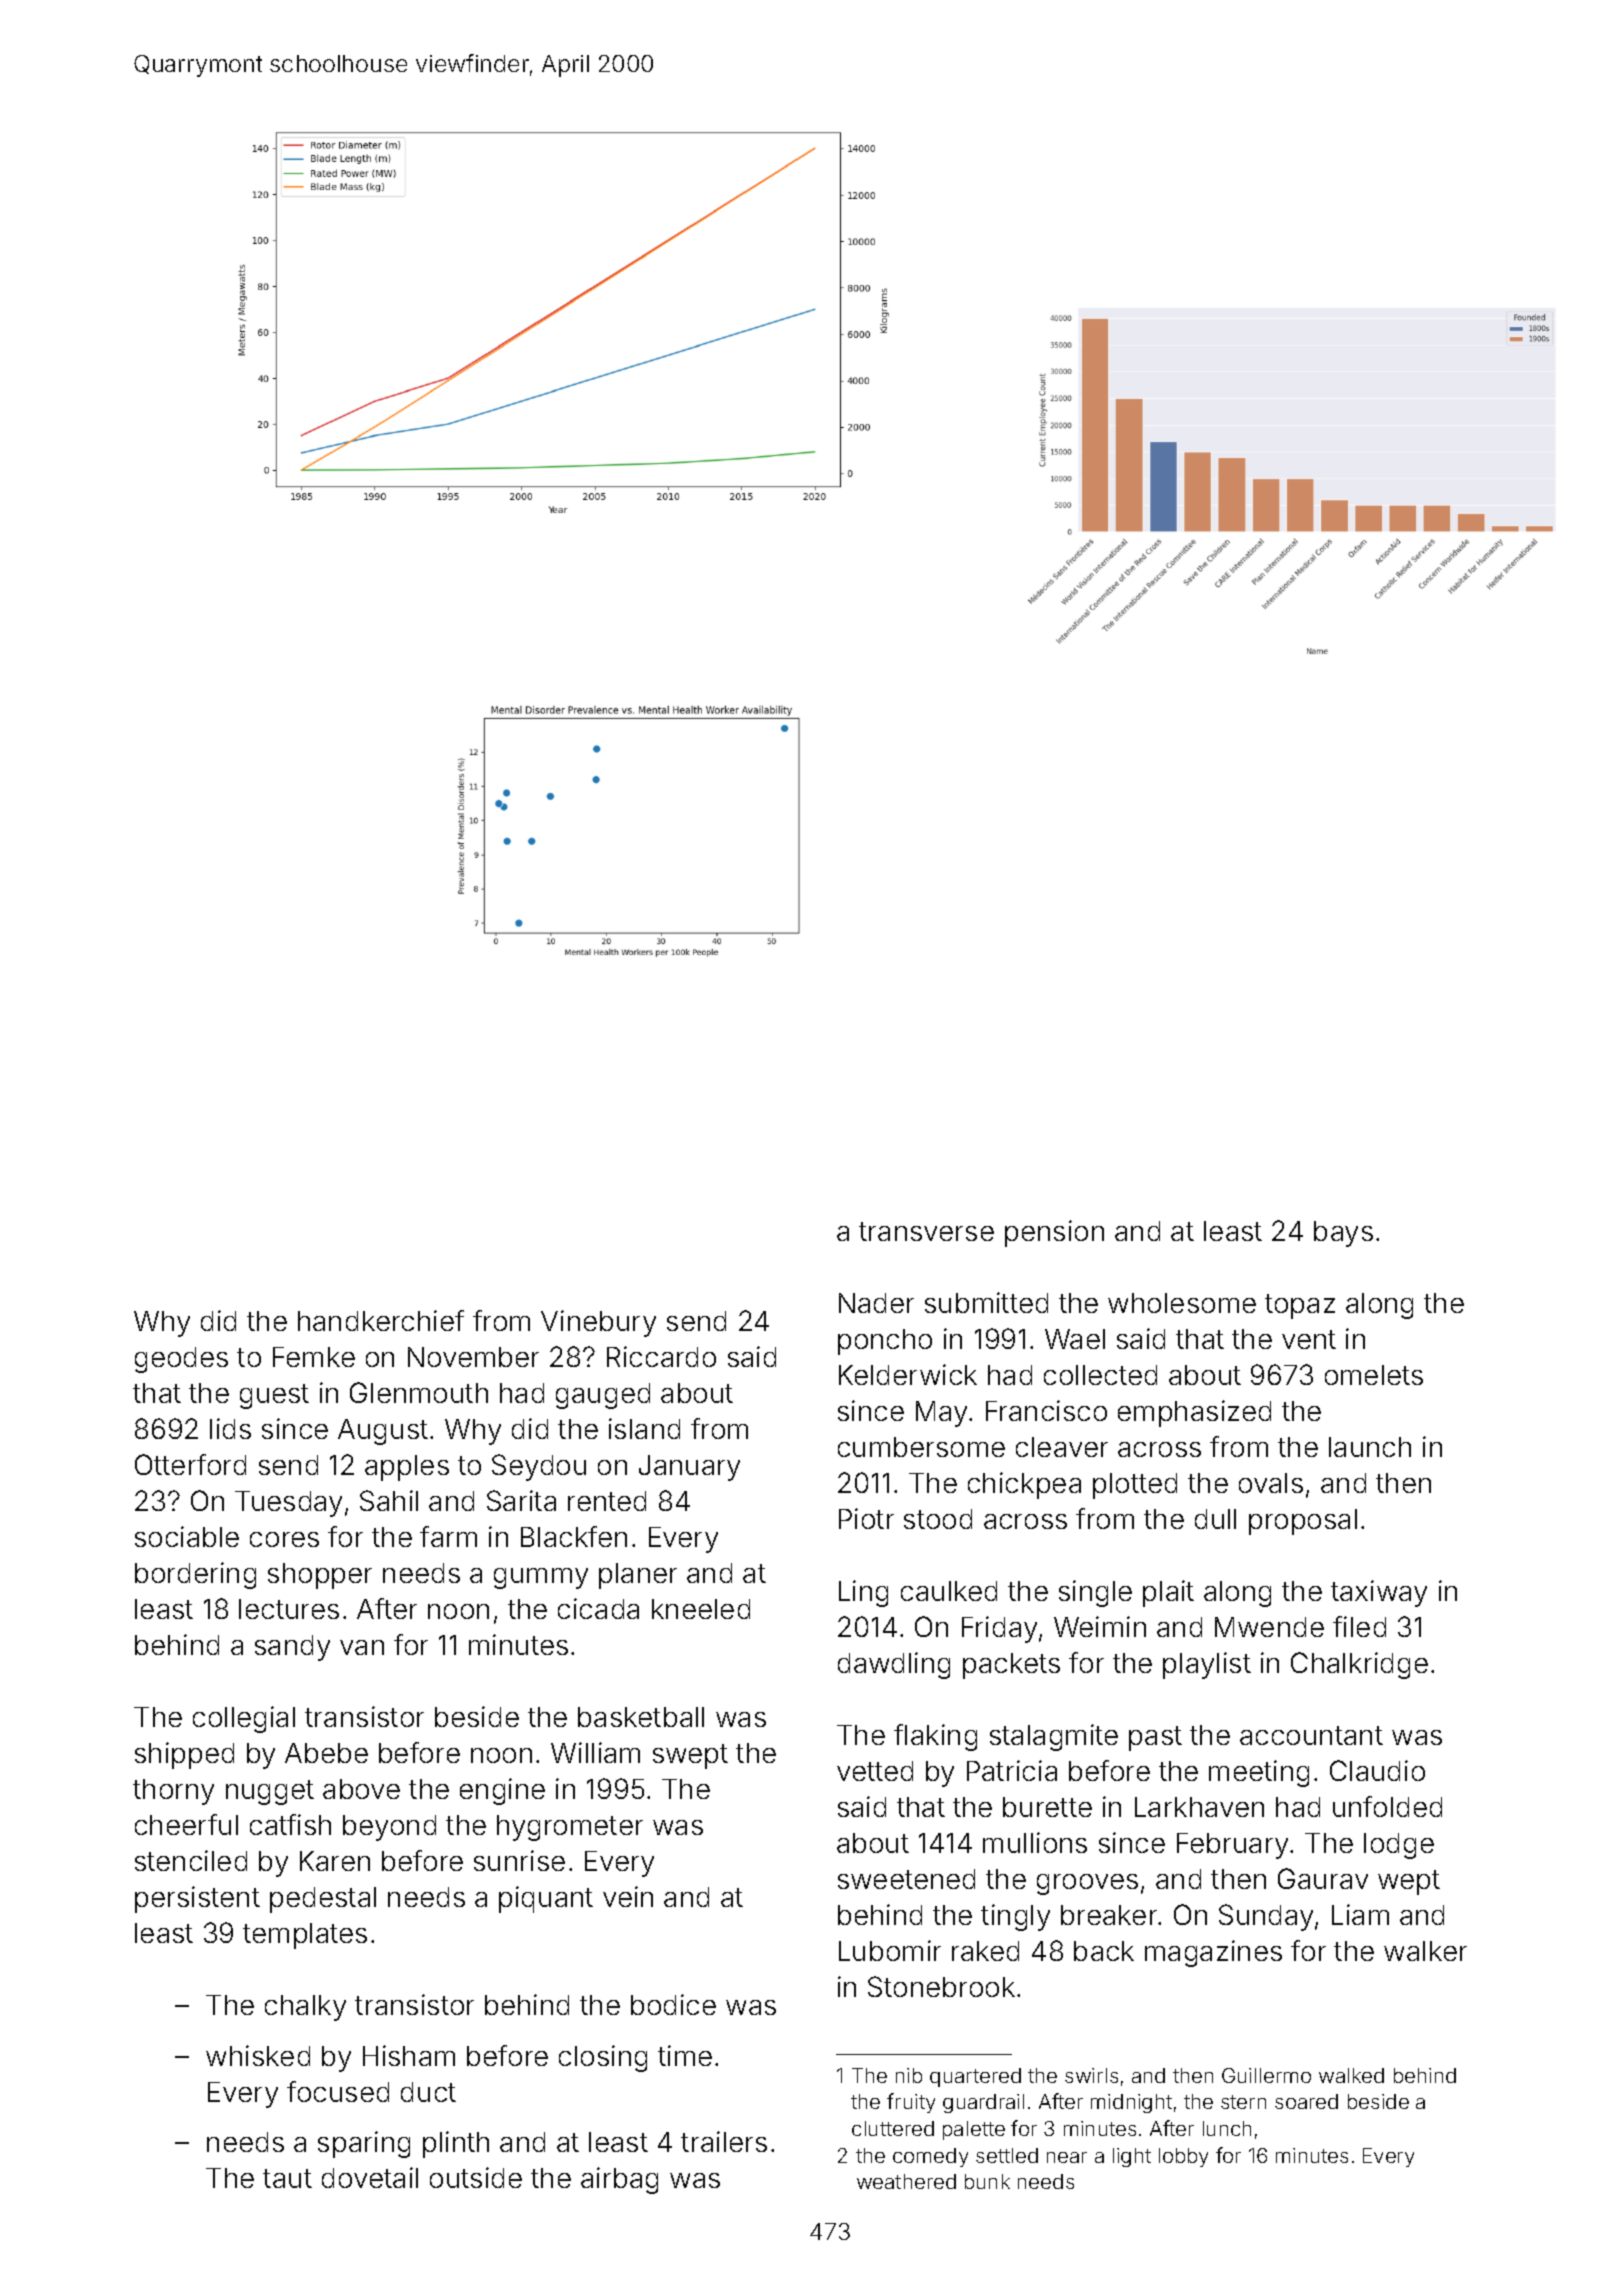 The image size is (1620, 2292). What do you see at coordinates (381, 1320) in the screenshot?
I see `handkerchief` at bounding box center [381, 1320].
